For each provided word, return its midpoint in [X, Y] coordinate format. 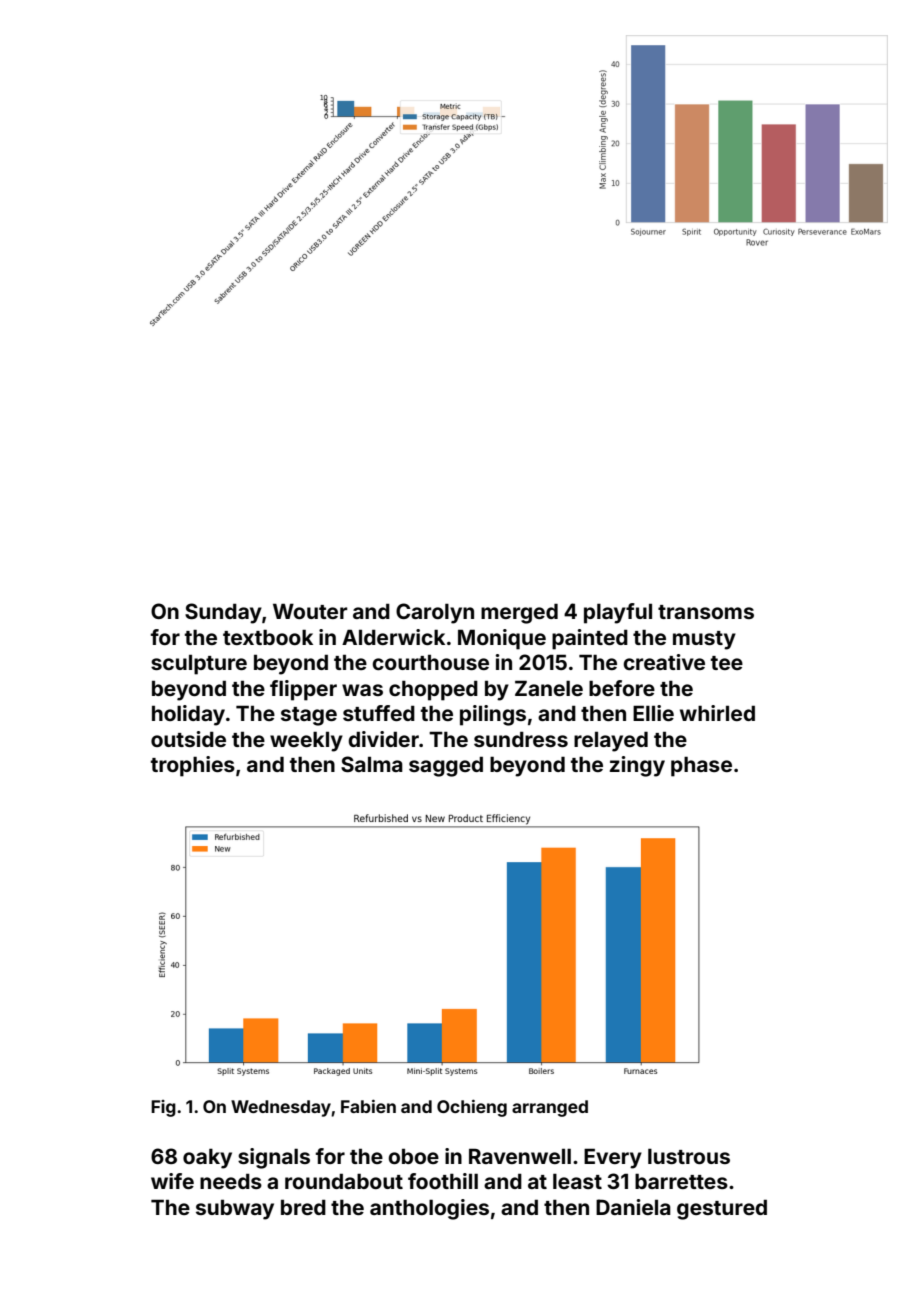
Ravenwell [520, 1156]
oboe [413, 1156]
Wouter [310, 611]
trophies [193, 766]
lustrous [689, 1156]
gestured [722, 1209]
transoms [706, 612]
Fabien [368, 1106]
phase [701, 767]
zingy [637, 766]
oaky [207, 1158]
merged [519, 614]
